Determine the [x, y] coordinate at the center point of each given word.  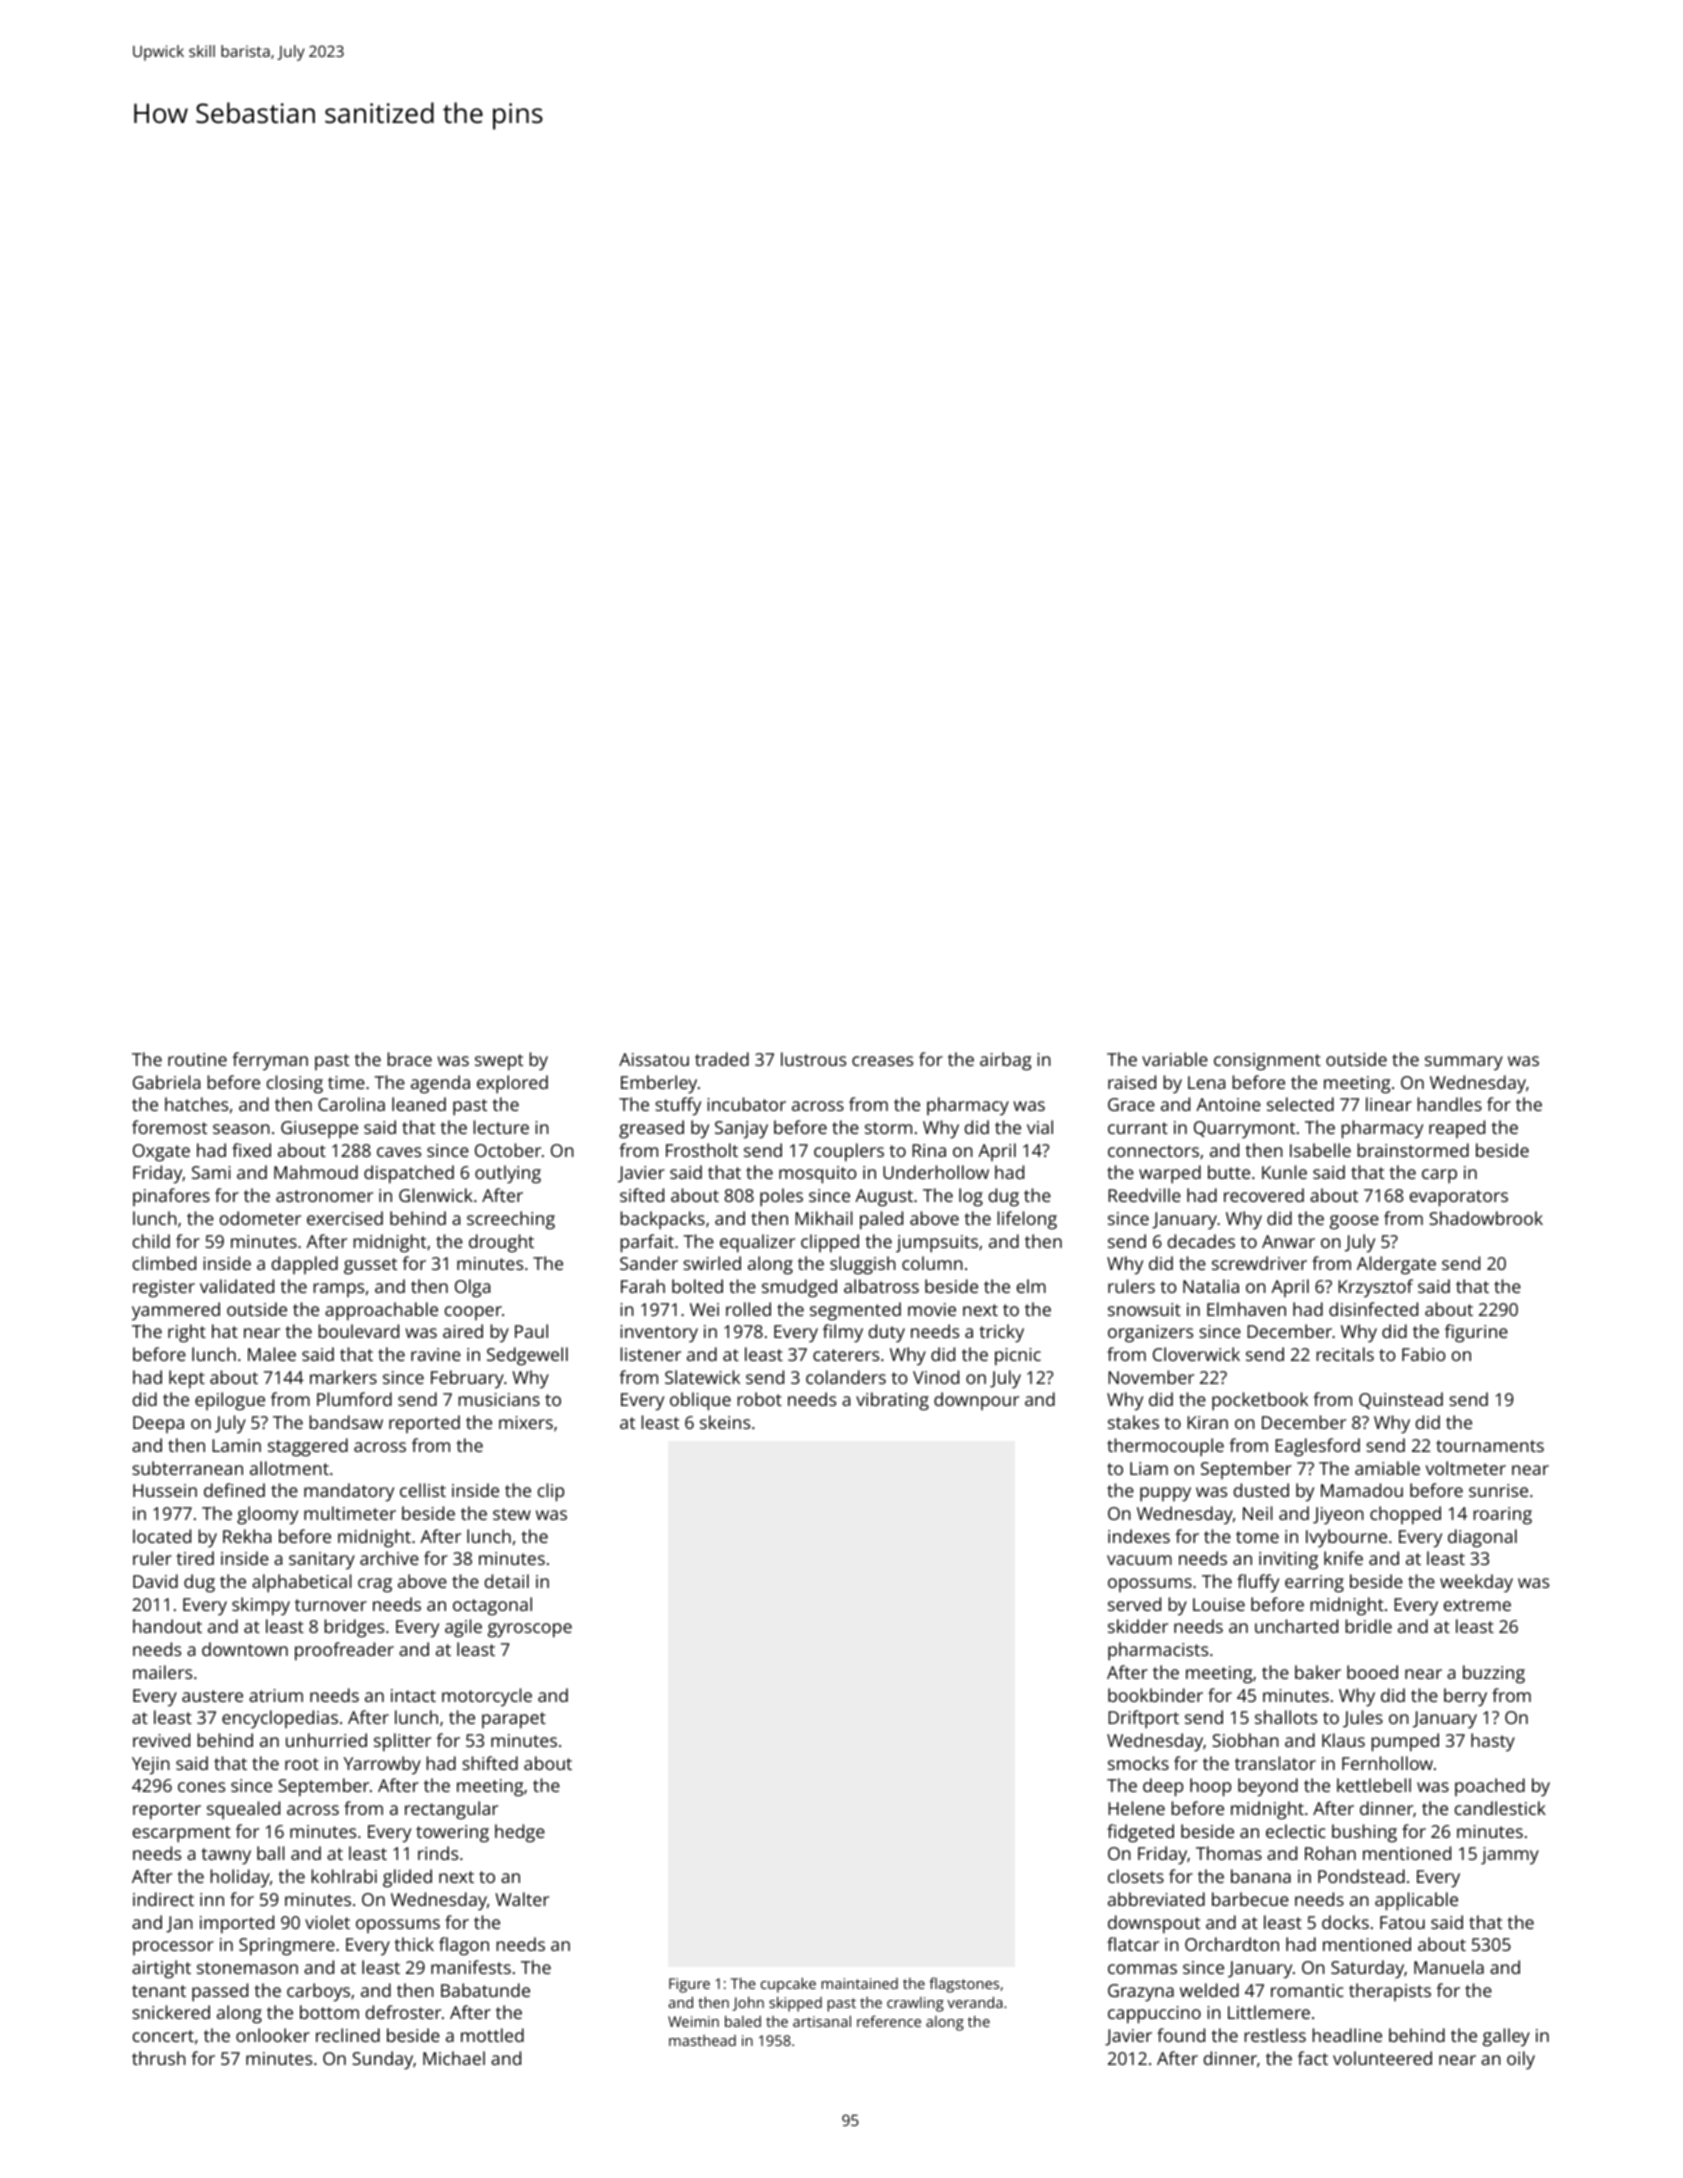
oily [1521, 2060]
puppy [1165, 1494]
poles [781, 1197]
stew [512, 1514]
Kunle [1284, 1172]
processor [173, 1948]
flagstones [964, 1985]
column [932, 1263]
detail [507, 1581]
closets [1136, 1876]
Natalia [1211, 1286]
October [508, 1150]
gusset [370, 1266]
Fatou [1402, 1922]
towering [452, 1834]
